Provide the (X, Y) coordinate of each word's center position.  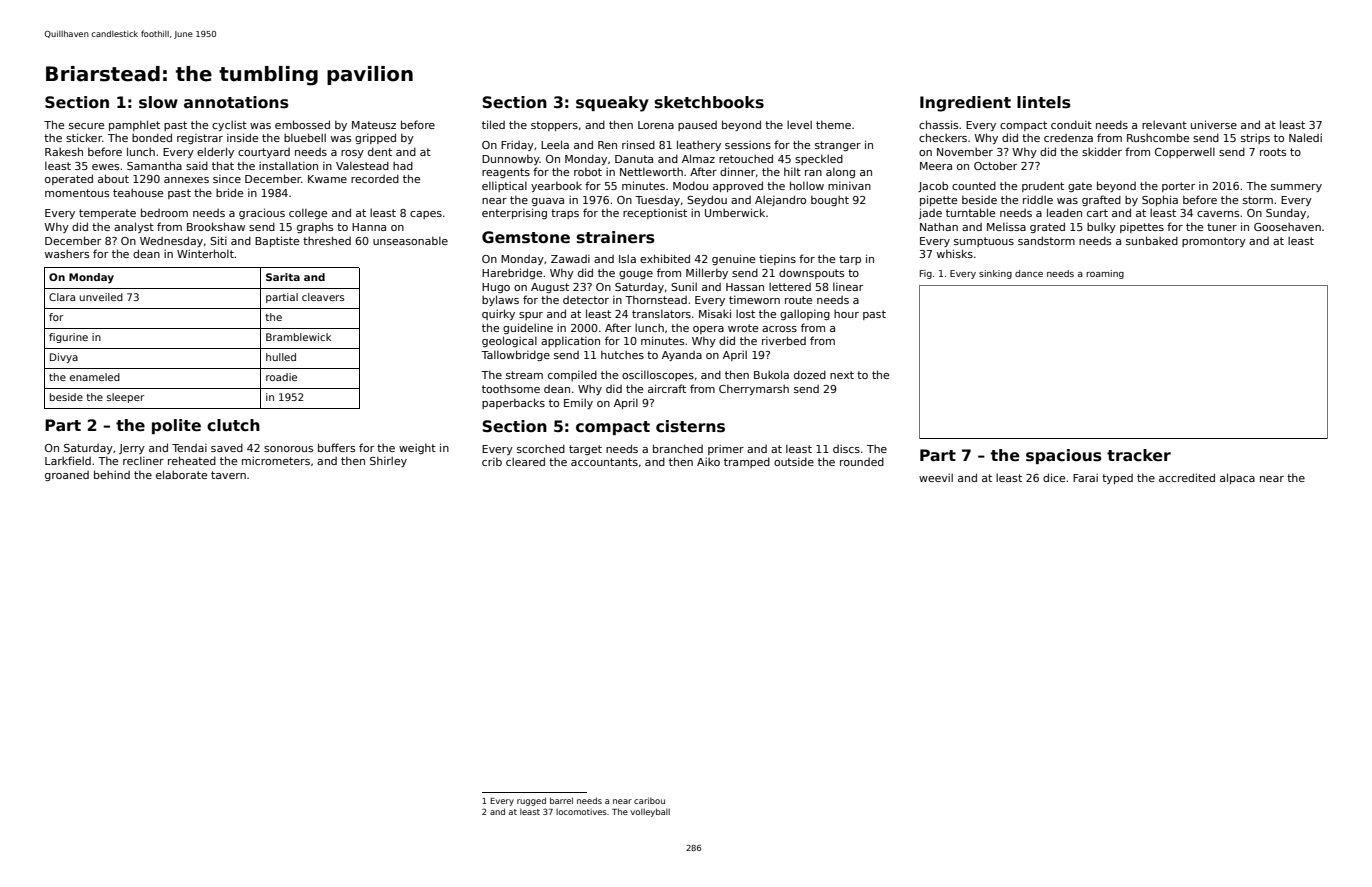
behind (112, 474)
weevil (936, 477)
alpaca (1237, 478)
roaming (1105, 274)
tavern (228, 475)
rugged (531, 801)
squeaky (612, 104)
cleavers (323, 297)
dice (1054, 477)
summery (1296, 188)
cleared (525, 461)
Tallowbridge (515, 355)
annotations (236, 102)
